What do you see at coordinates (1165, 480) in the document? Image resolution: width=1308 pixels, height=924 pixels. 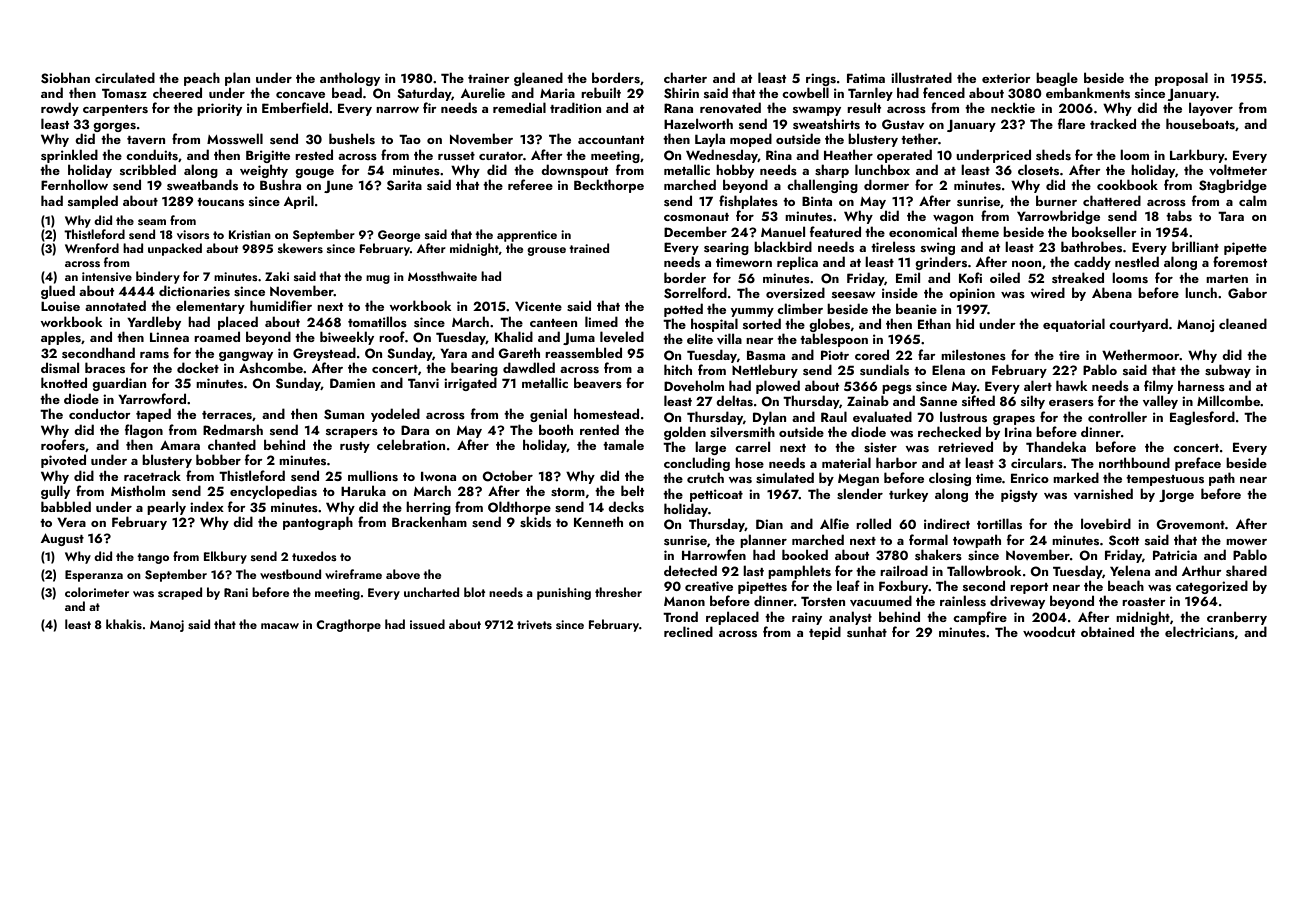 I see `tempestuous` at bounding box center [1165, 480].
